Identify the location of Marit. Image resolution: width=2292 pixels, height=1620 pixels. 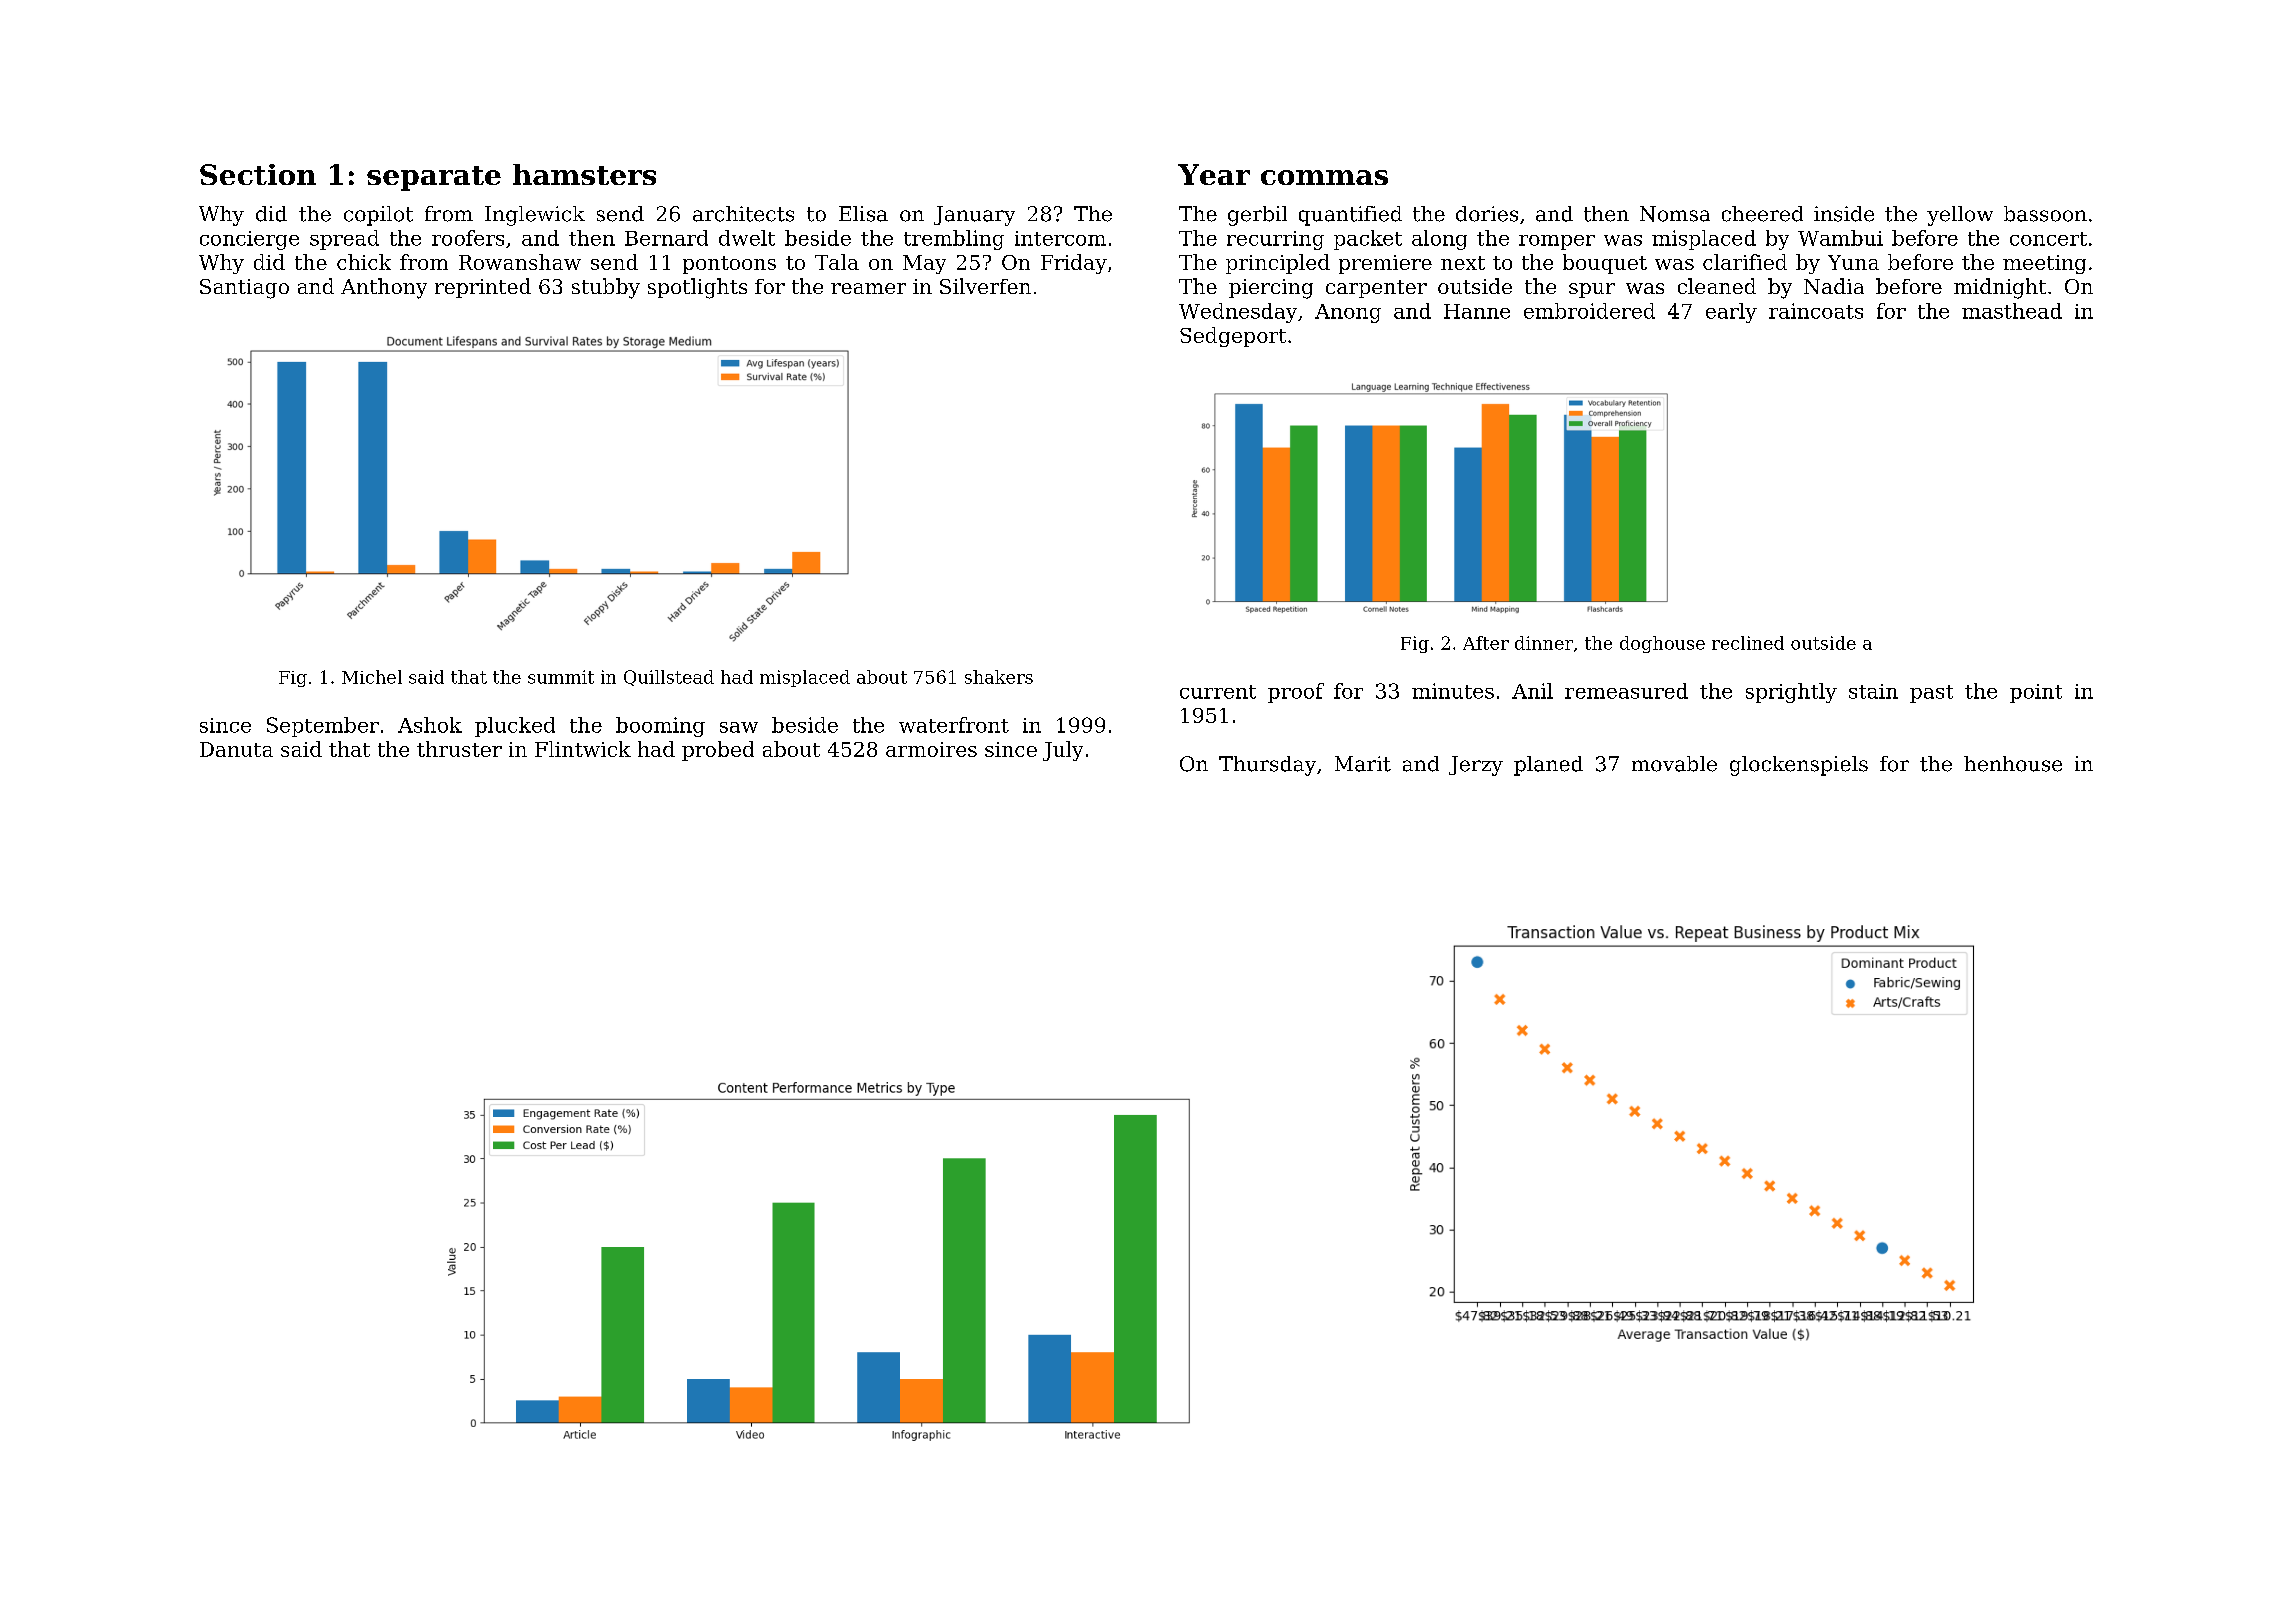
(1363, 764).
